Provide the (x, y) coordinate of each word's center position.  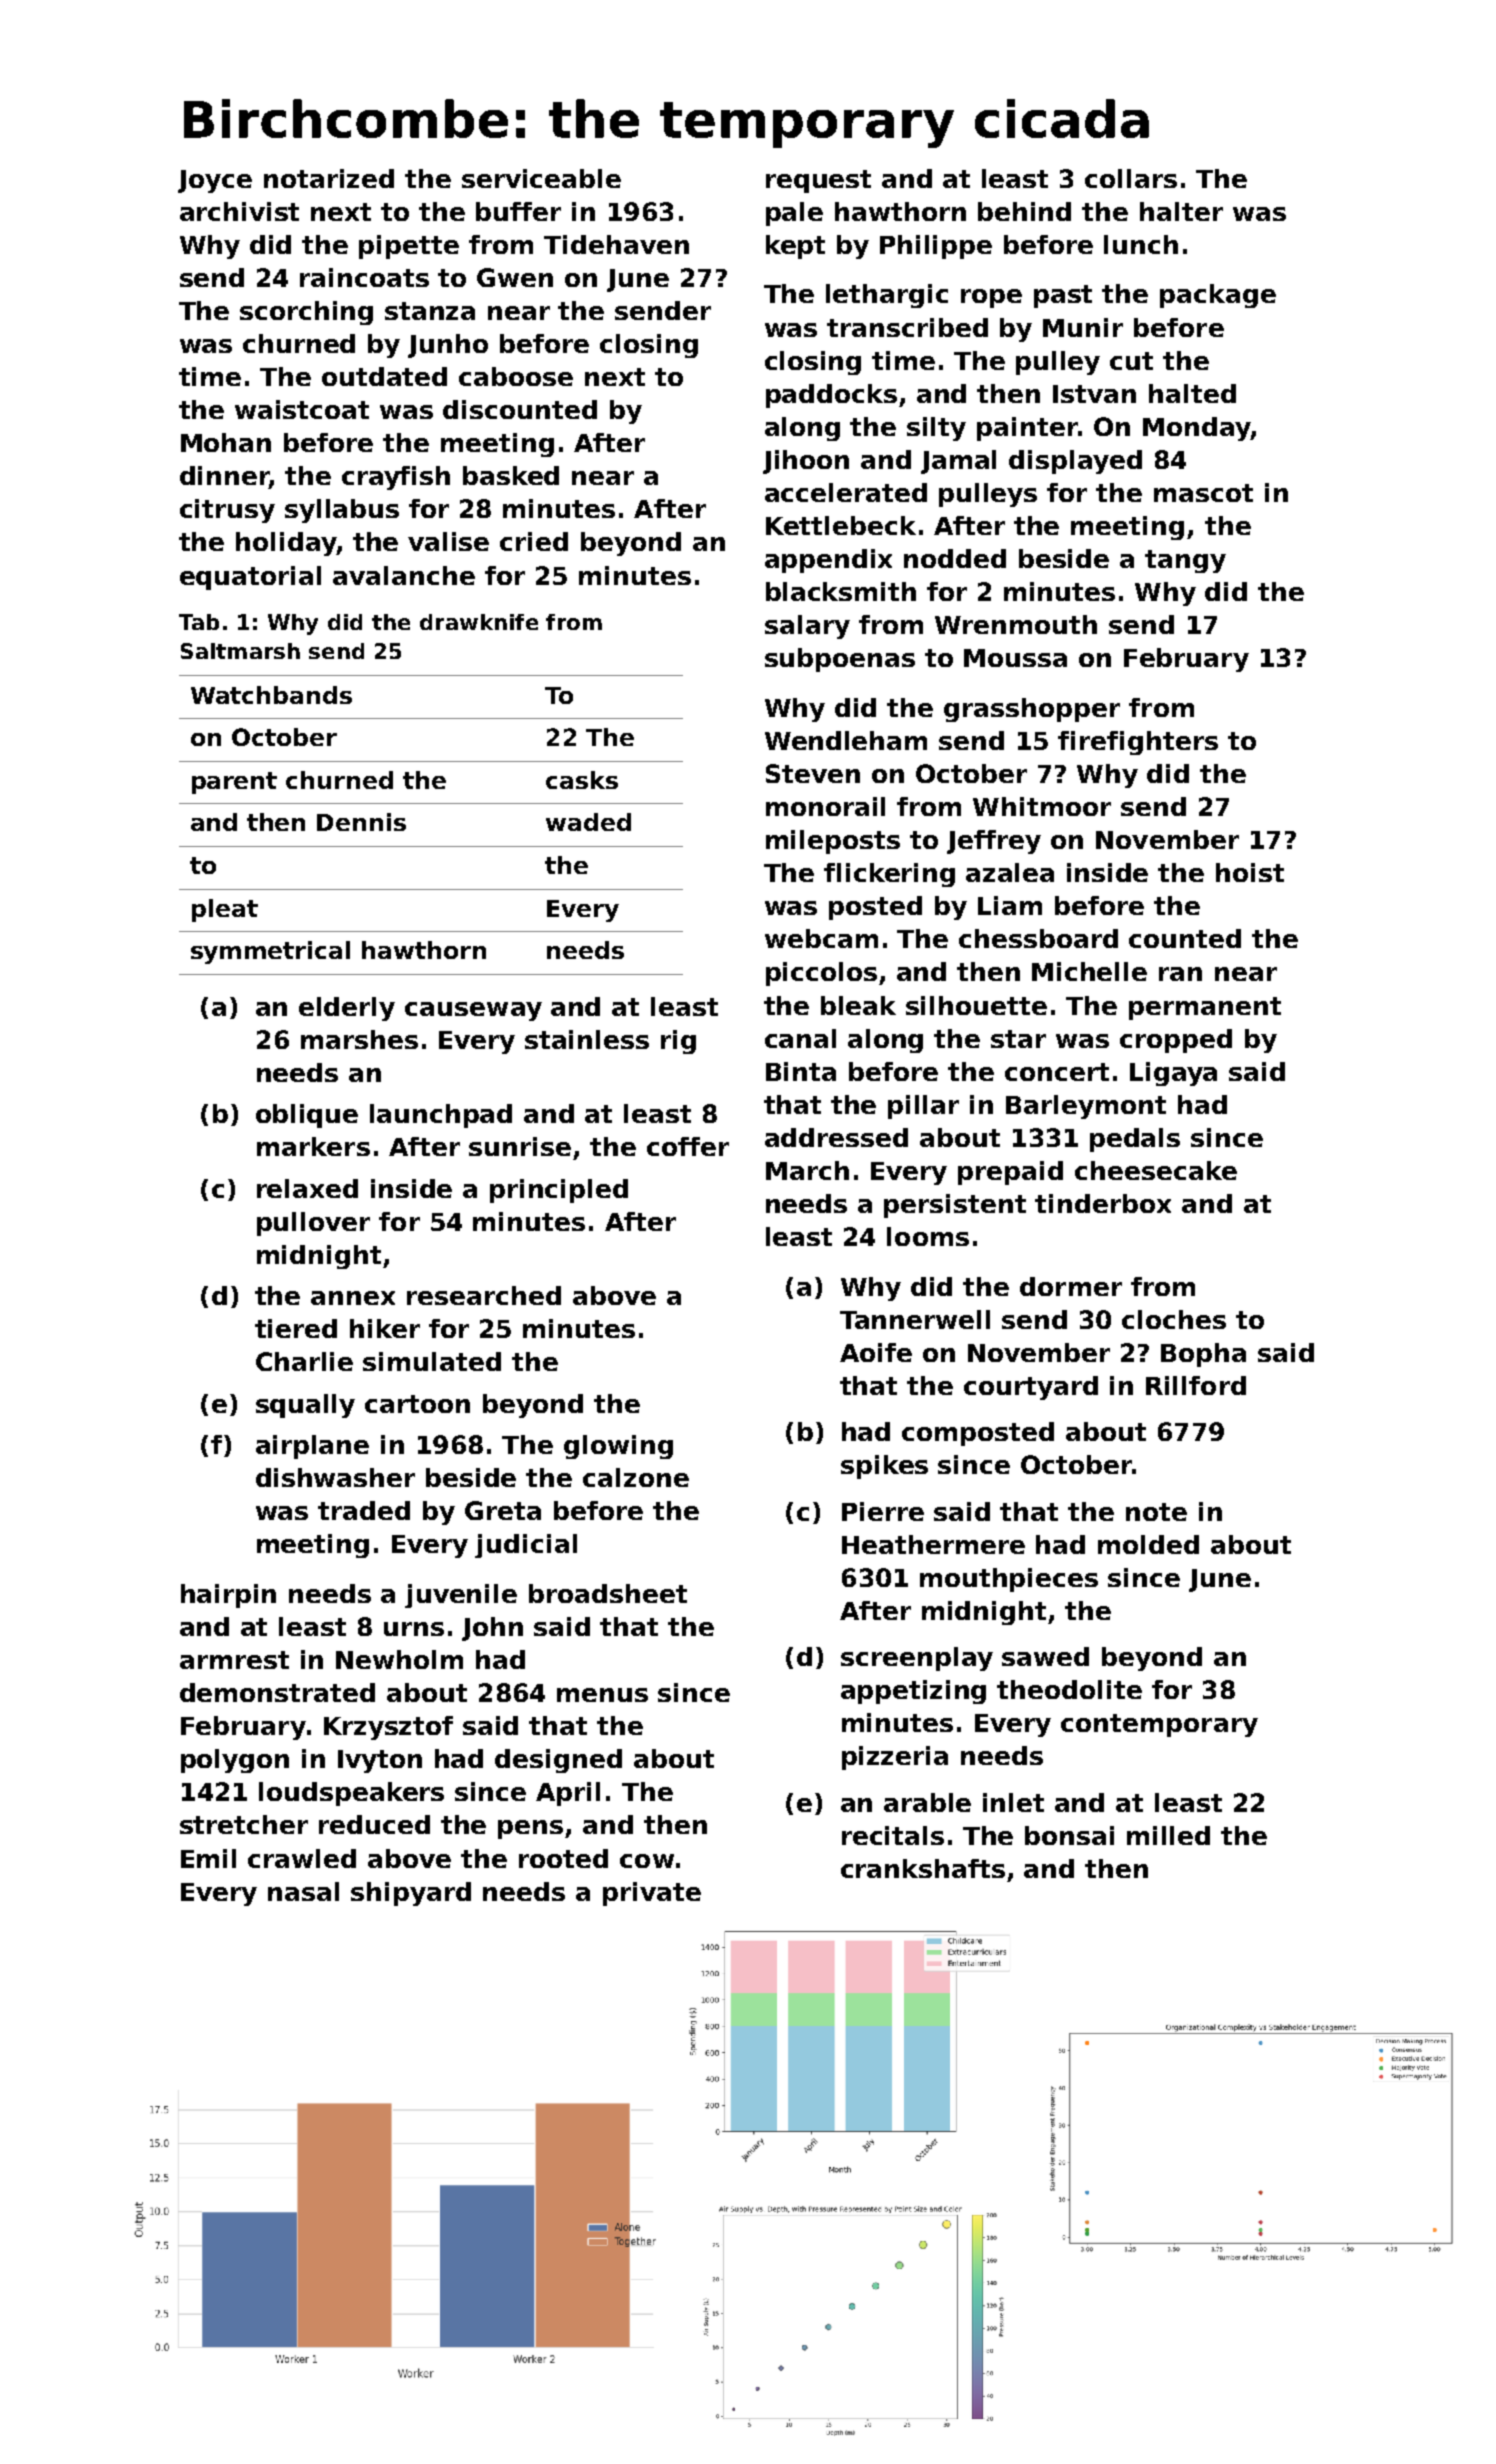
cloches (1174, 1319)
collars (1131, 178)
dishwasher (335, 1477)
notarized (329, 178)
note (1156, 1512)
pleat (225, 910)
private (652, 1894)
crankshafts (923, 1868)
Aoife (876, 1352)
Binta (801, 1071)
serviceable (541, 178)
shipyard (411, 1894)
